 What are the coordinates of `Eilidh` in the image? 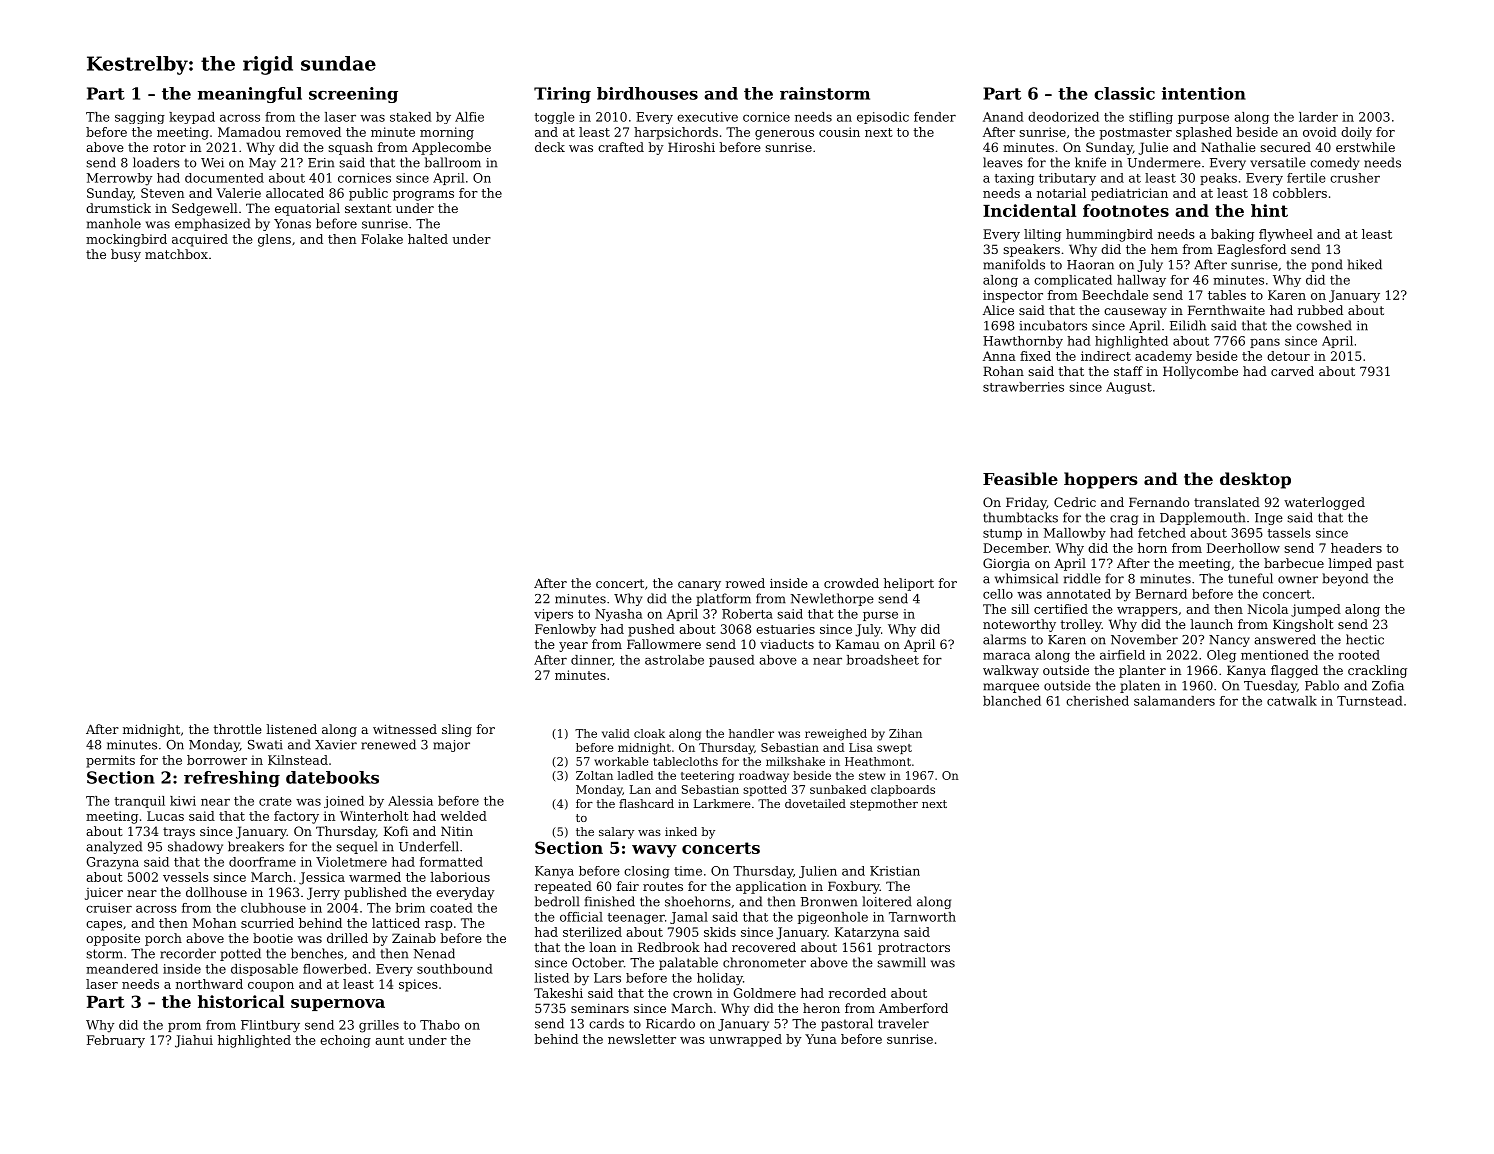 It's located at (1188, 325).
